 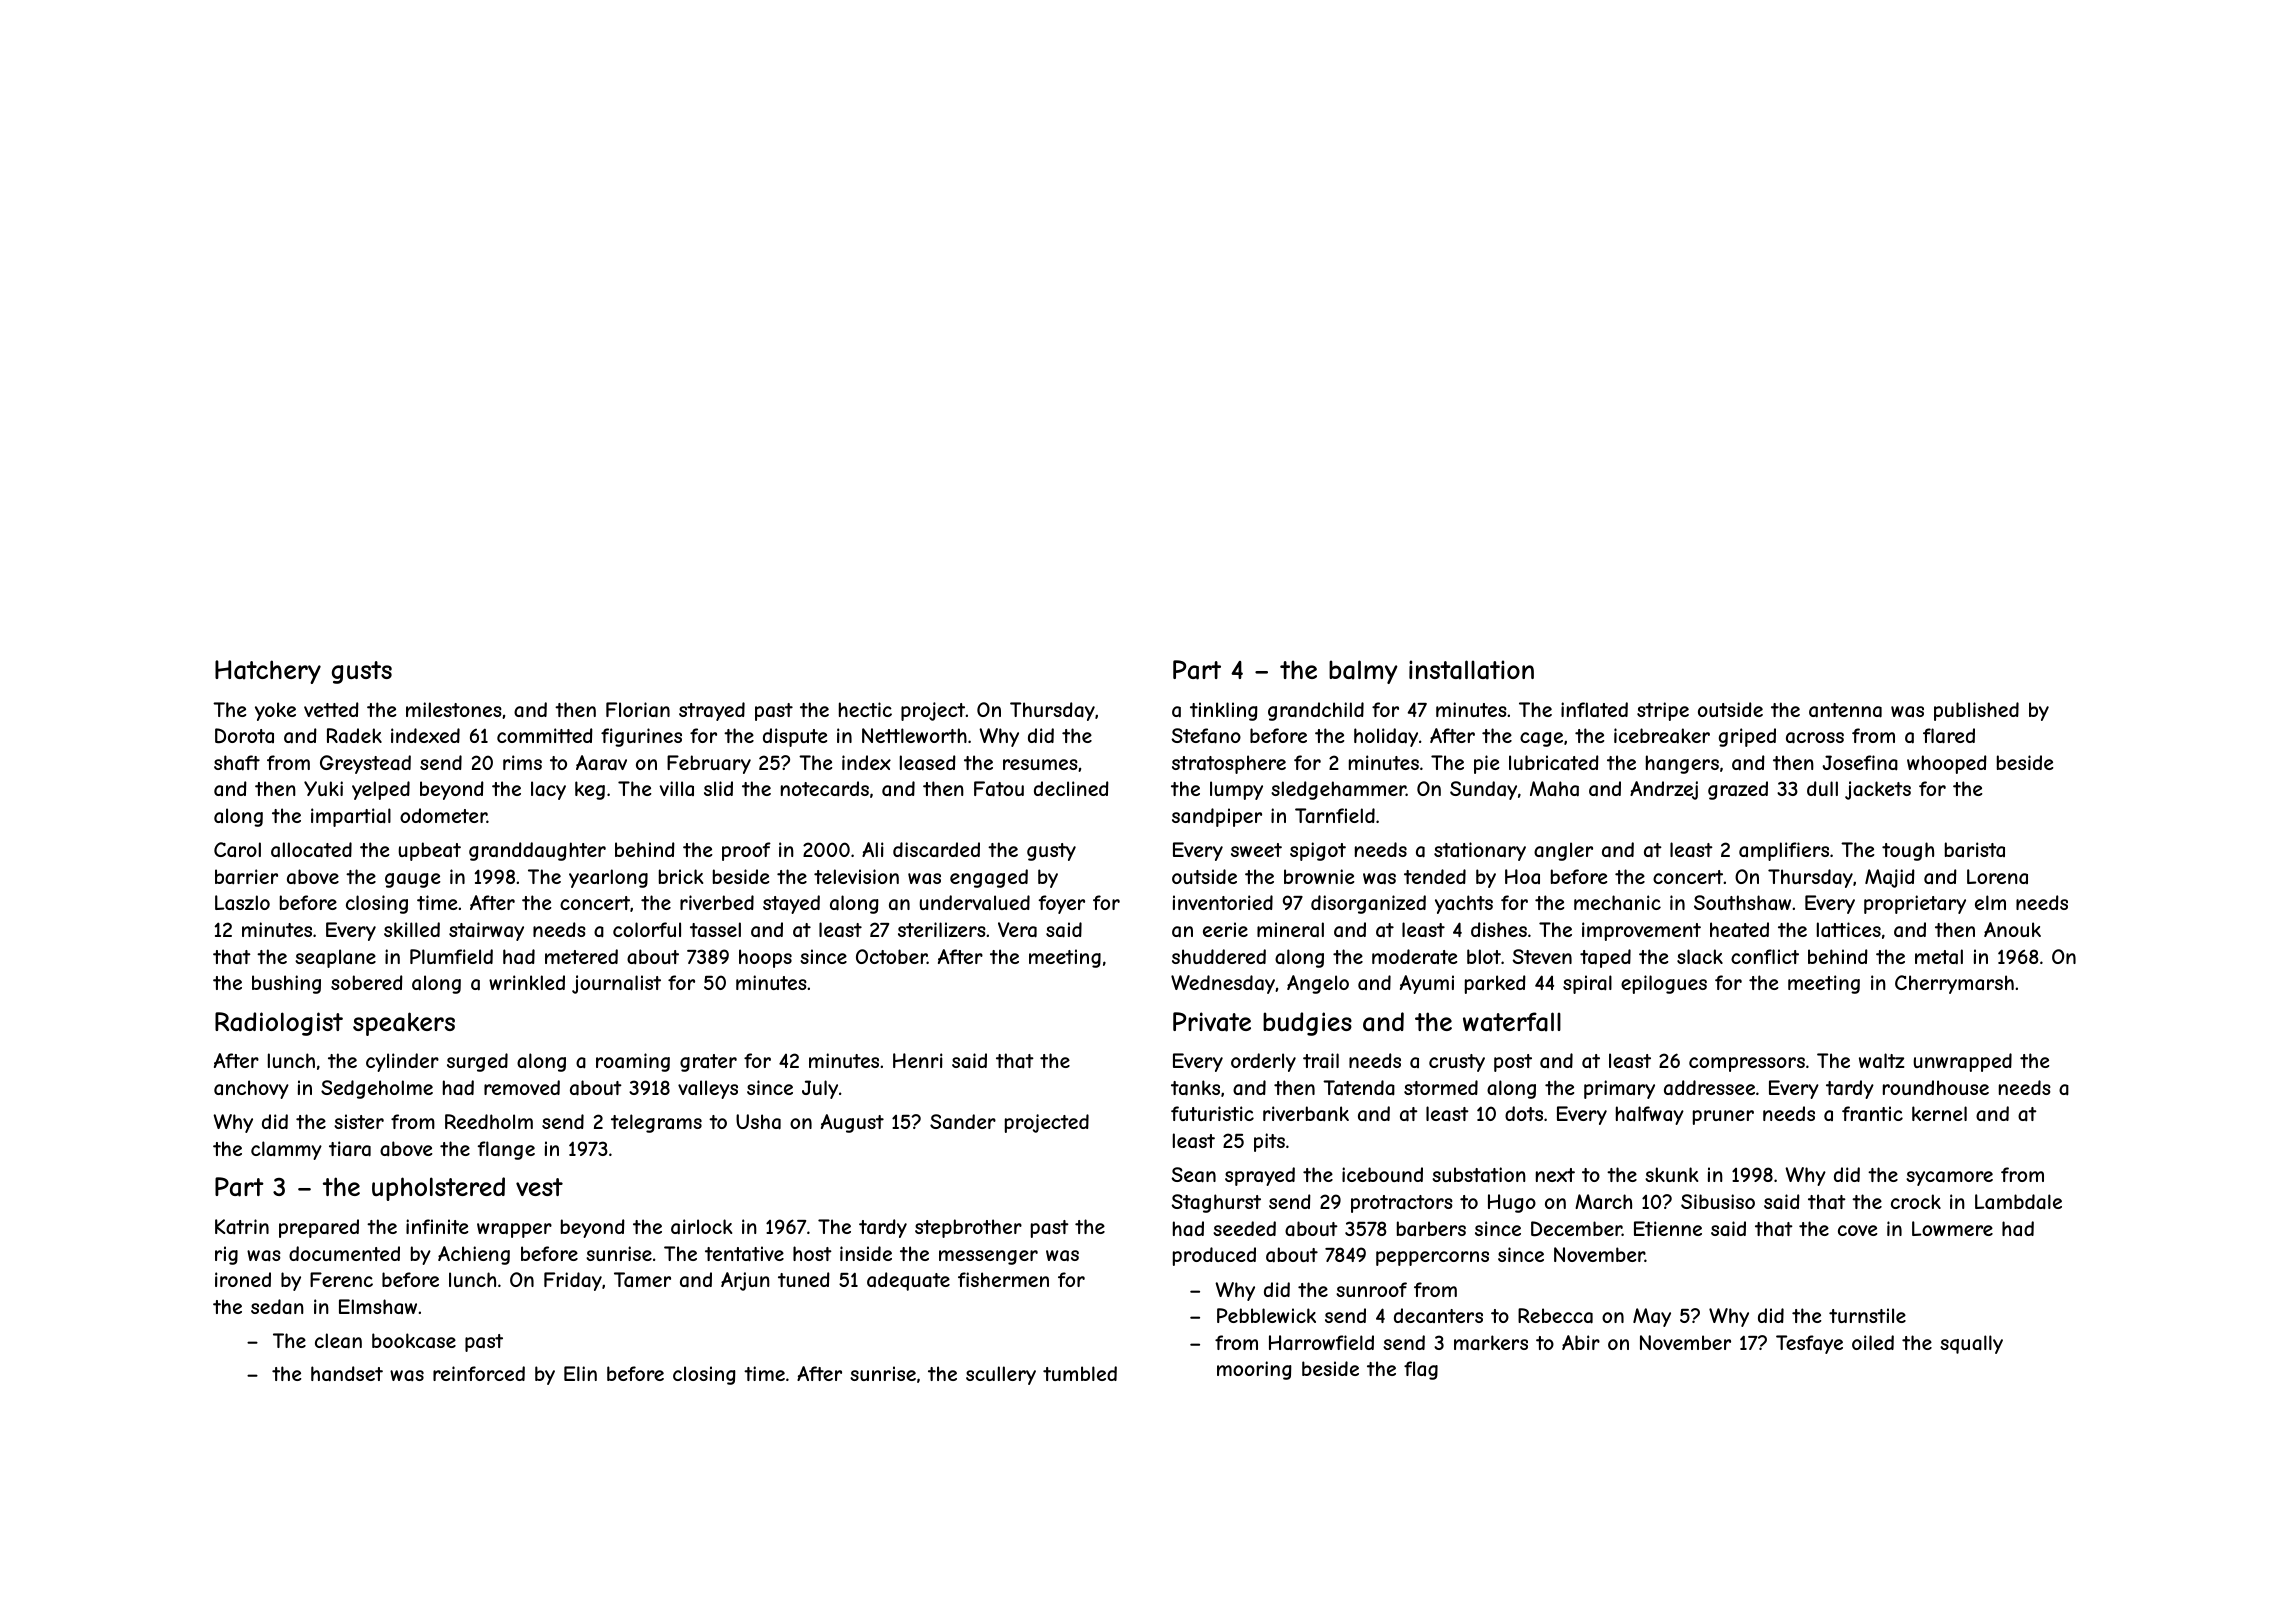 I want to click on clammy, so click(x=286, y=1150).
